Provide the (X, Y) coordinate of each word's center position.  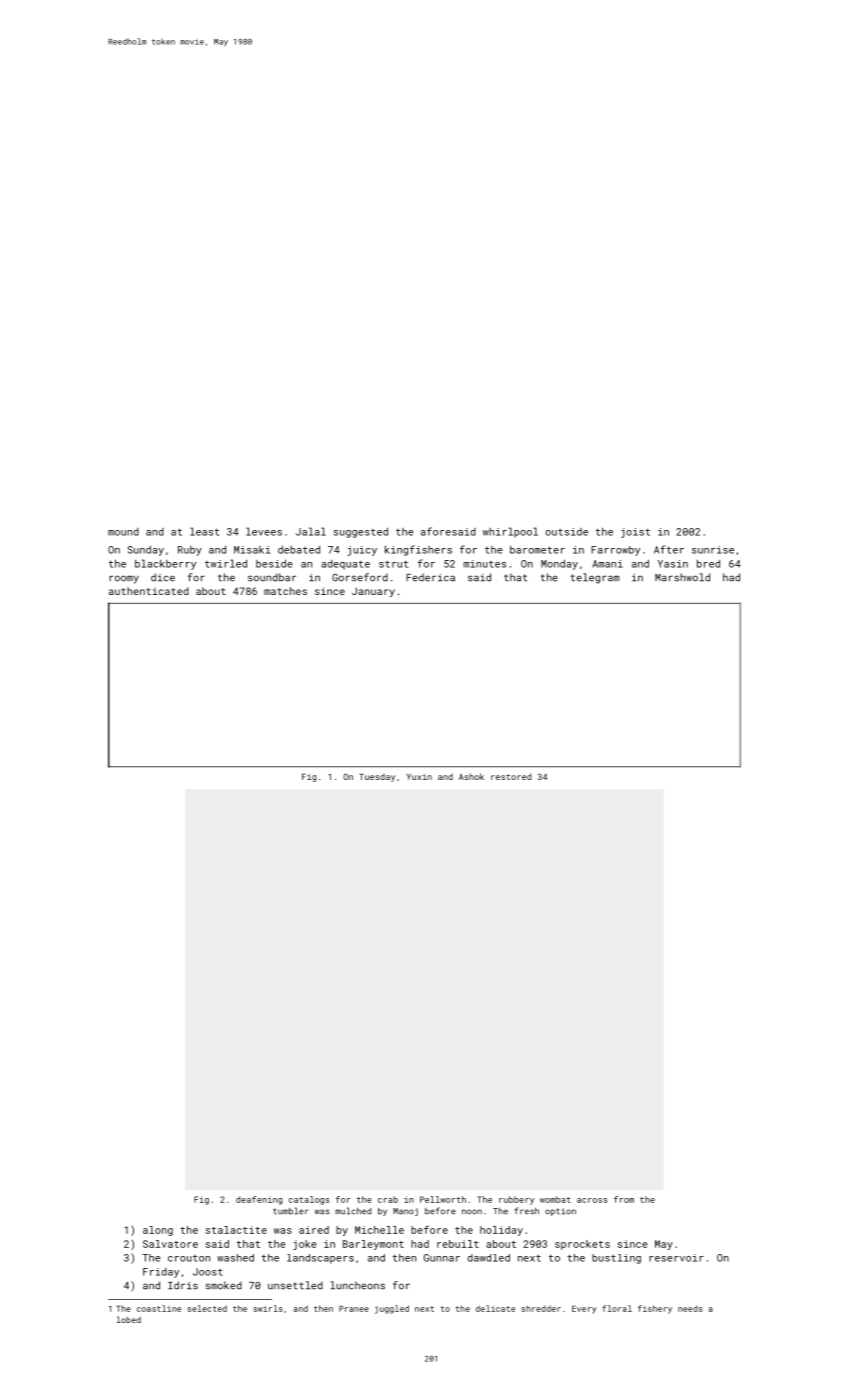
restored (511, 776)
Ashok (471, 776)
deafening (259, 1200)
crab (388, 1199)
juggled (392, 1309)
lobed (129, 1319)
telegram (595, 578)
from (624, 1199)
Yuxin (419, 777)
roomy (124, 579)
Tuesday (377, 777)
